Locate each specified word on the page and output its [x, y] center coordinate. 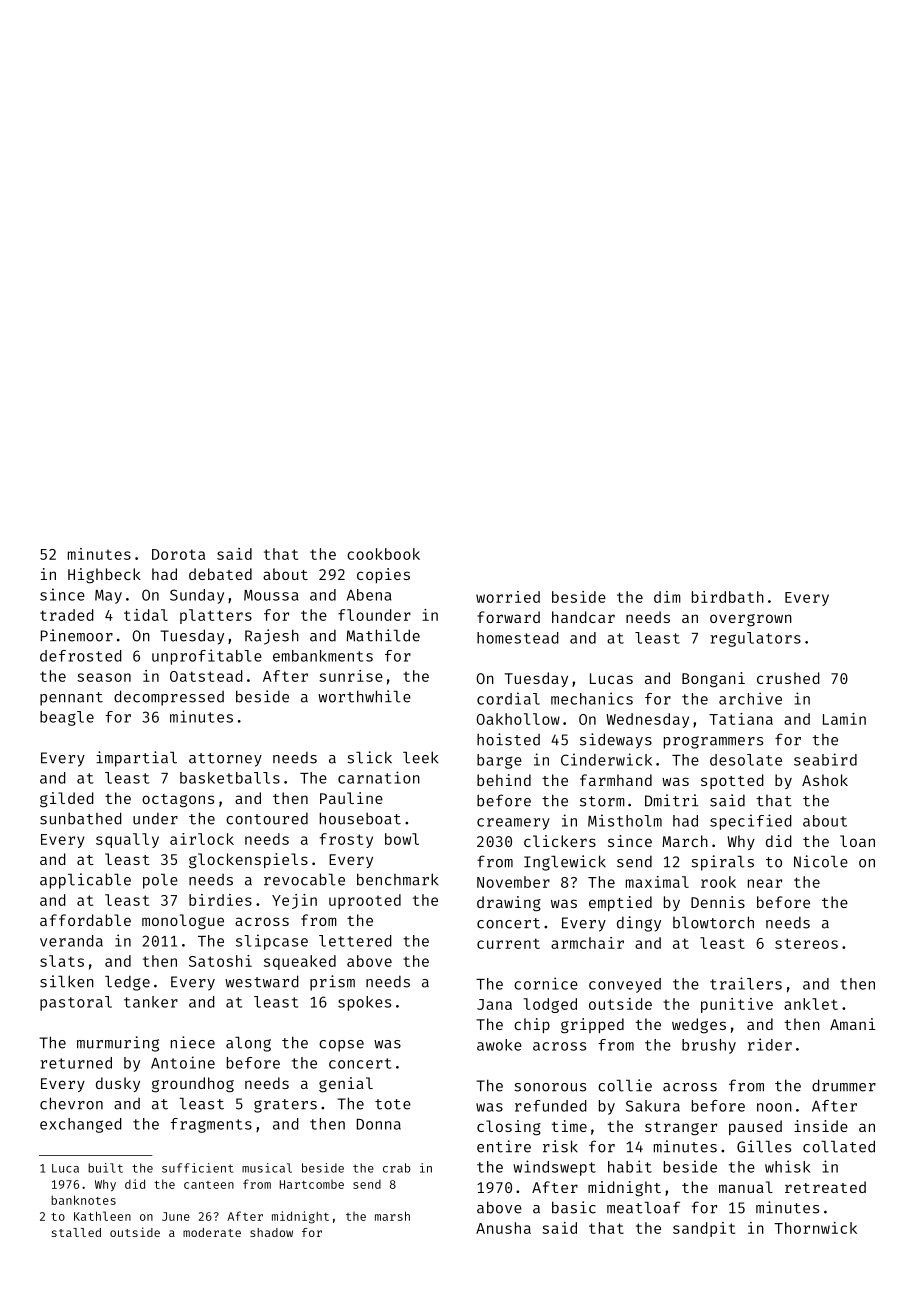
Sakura [653, 1106]
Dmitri [671, 800]
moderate [212, 1232]
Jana [494, 1004]
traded [67, 615]
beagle [67, 718]
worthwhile [364, 696]
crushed [788, 678]
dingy [639, 924]
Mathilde [383, 635]
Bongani [713, 680]
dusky [118, 1084]
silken [67, 981]
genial [346, 1085]
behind [504, 780]
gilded [67, 800]
